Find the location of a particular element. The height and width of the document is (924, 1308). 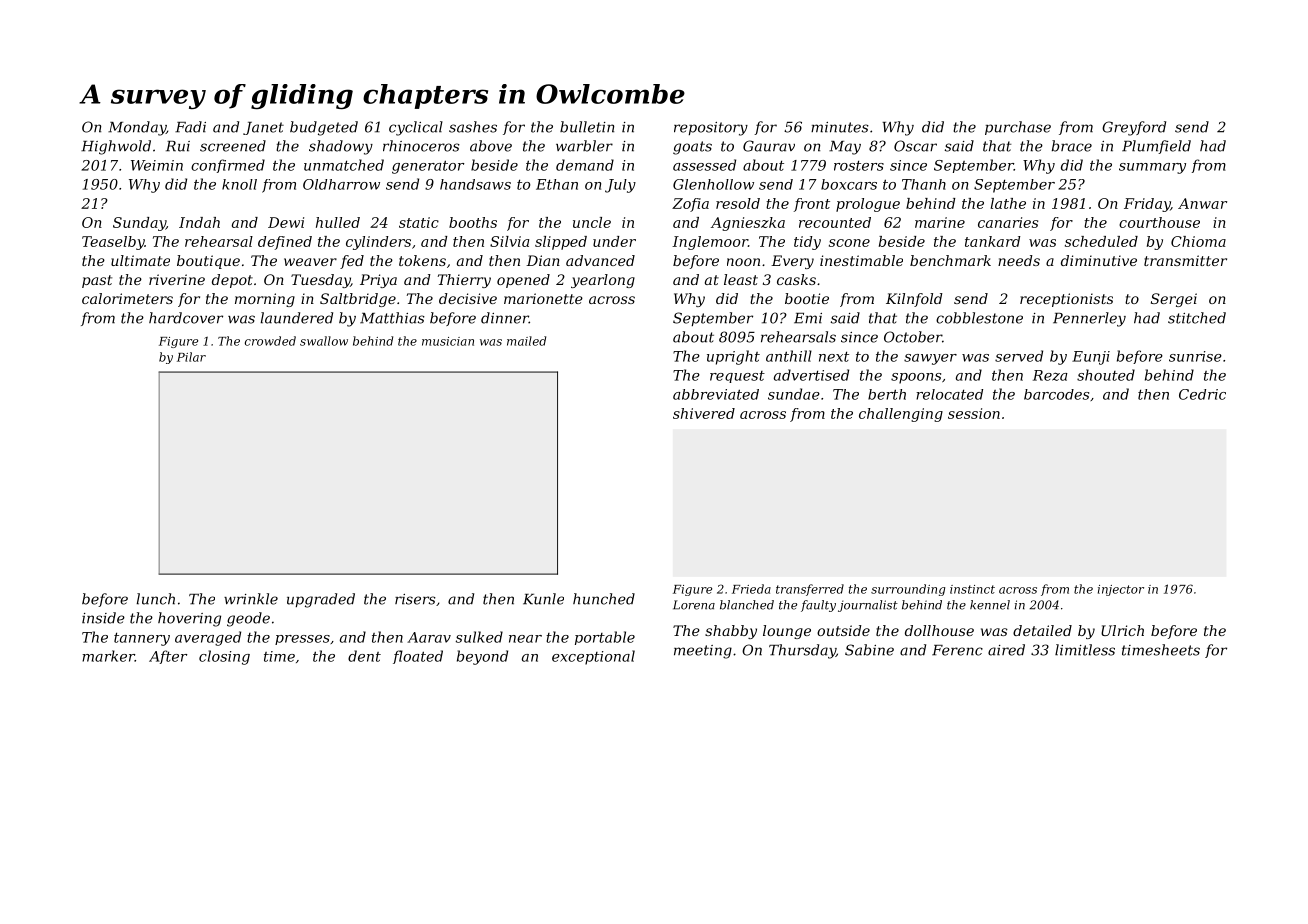

challenging is located at coordinates (901, 415).
